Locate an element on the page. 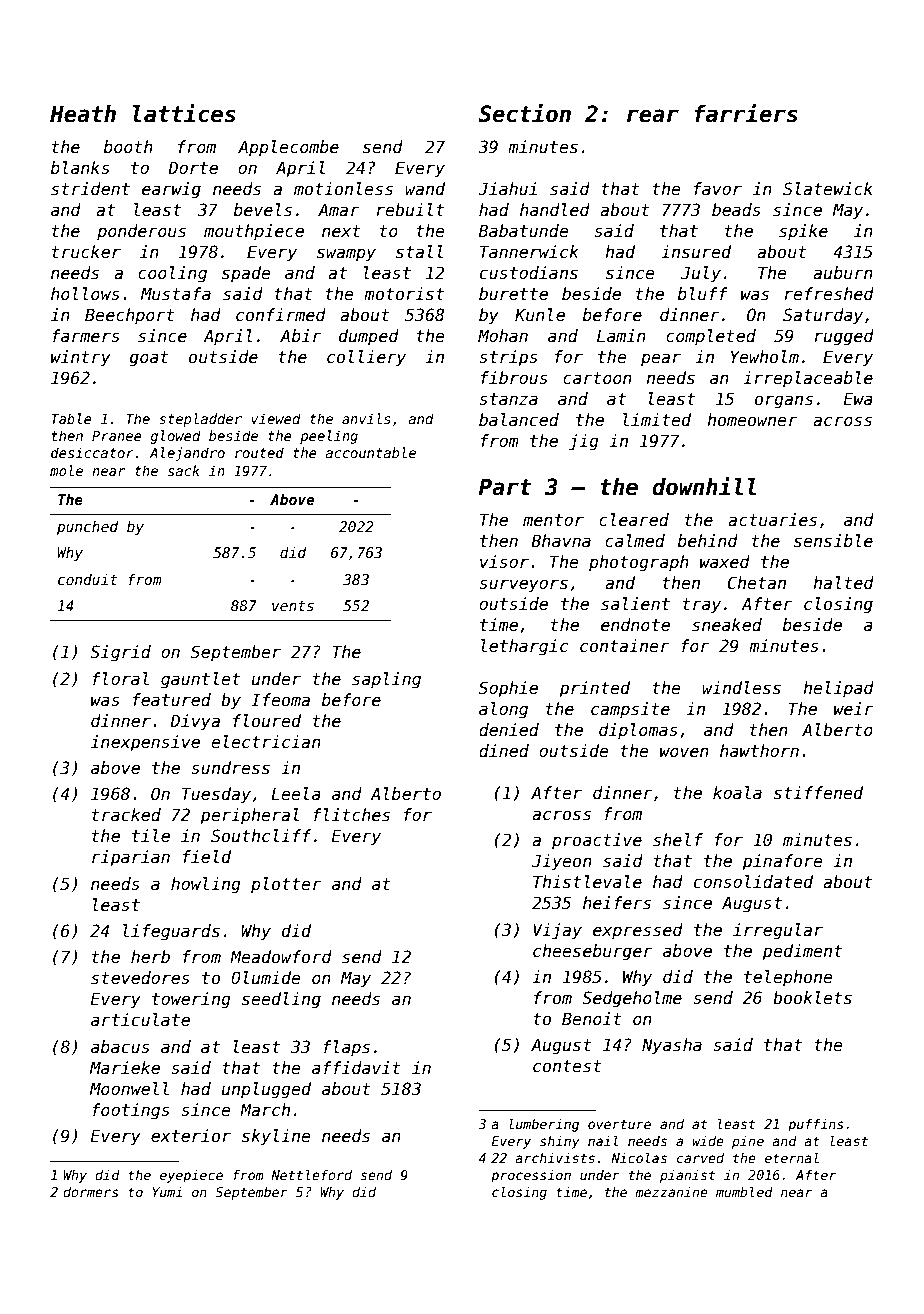  featured is located at coordinates (172, 700).
